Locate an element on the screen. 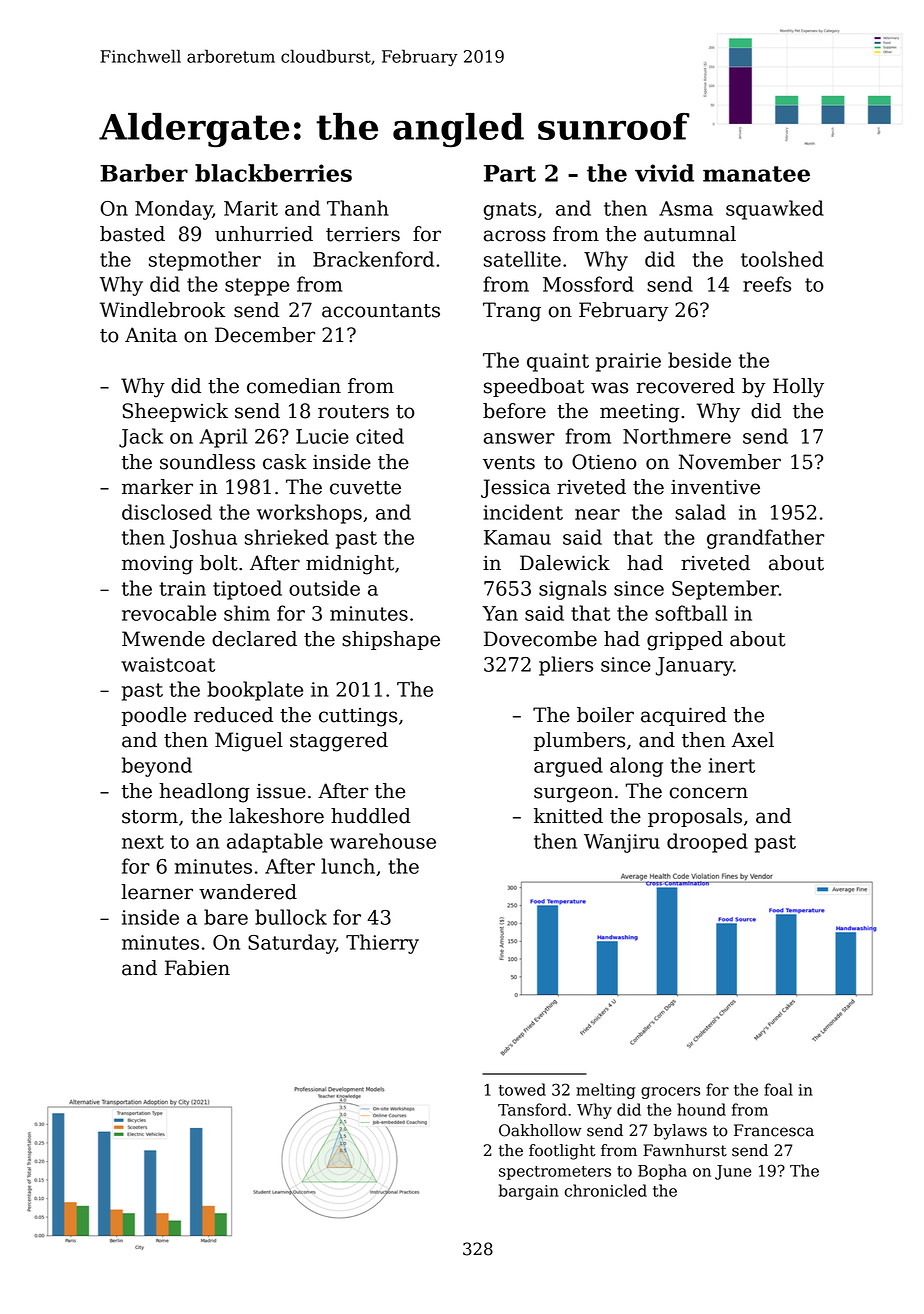  towed is located at coordinates (522, 1089).
